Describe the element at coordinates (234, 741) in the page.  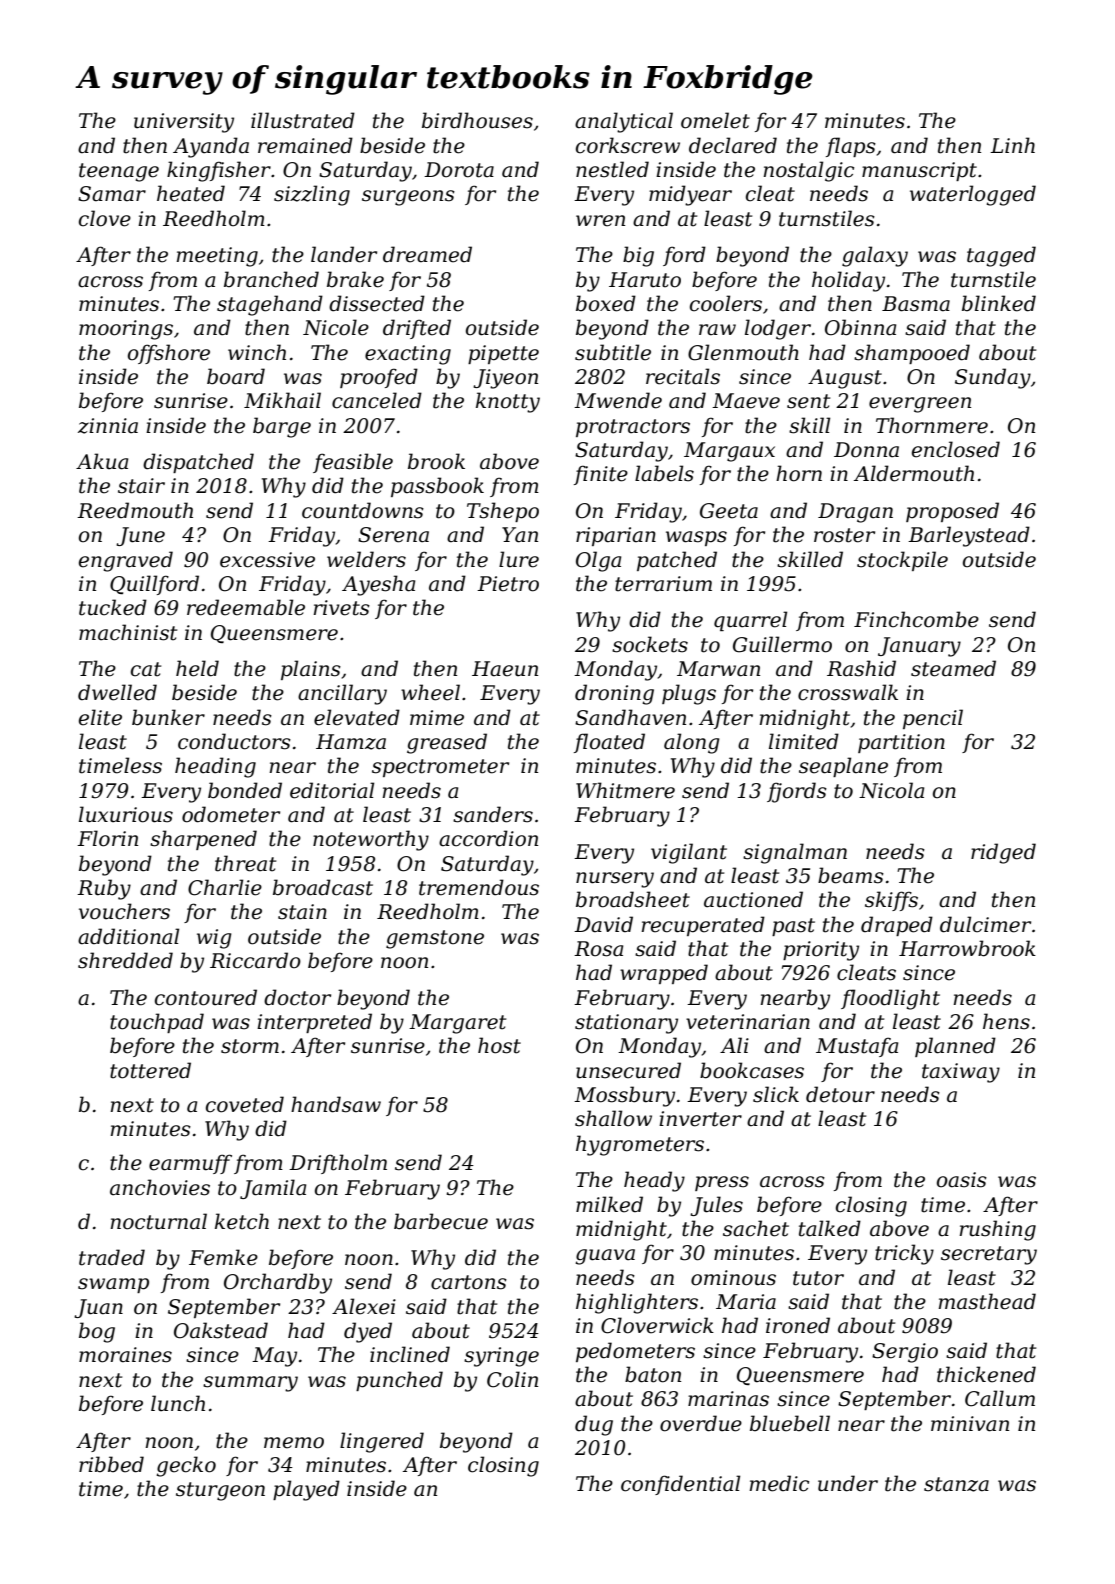
I see `conductors` at that location.
